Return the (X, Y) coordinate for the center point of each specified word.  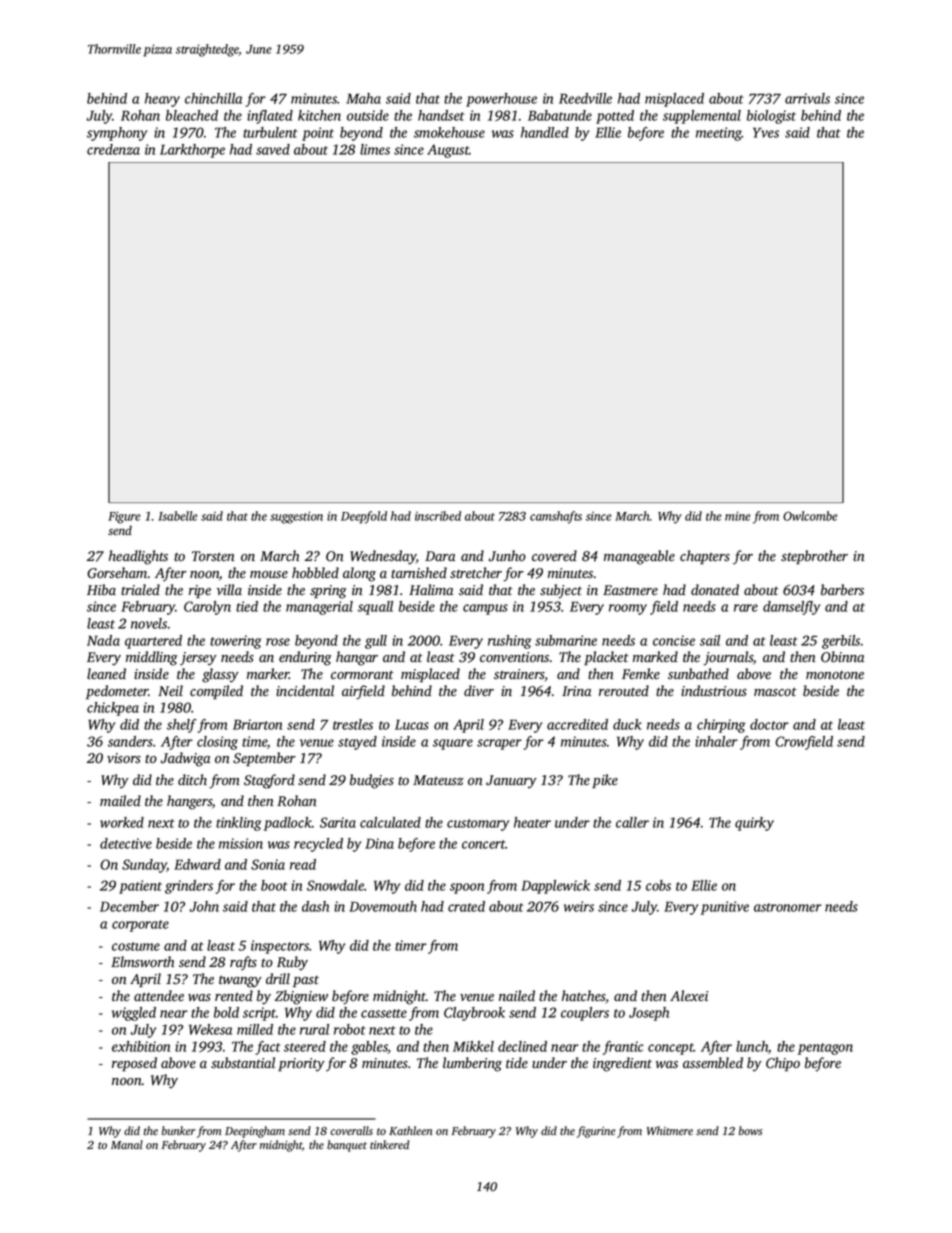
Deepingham (255, 1132)
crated (466, 906)
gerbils (841, 642)
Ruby (292, 963)
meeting (719, 134)
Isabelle (178, 516)
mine (738, 516)
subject (561, 591)
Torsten (213, 556)
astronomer (788, 907)
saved (273, 149)
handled (545, 132)
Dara (440, 556)
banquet (347, 1146)
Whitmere (670, 1130)
